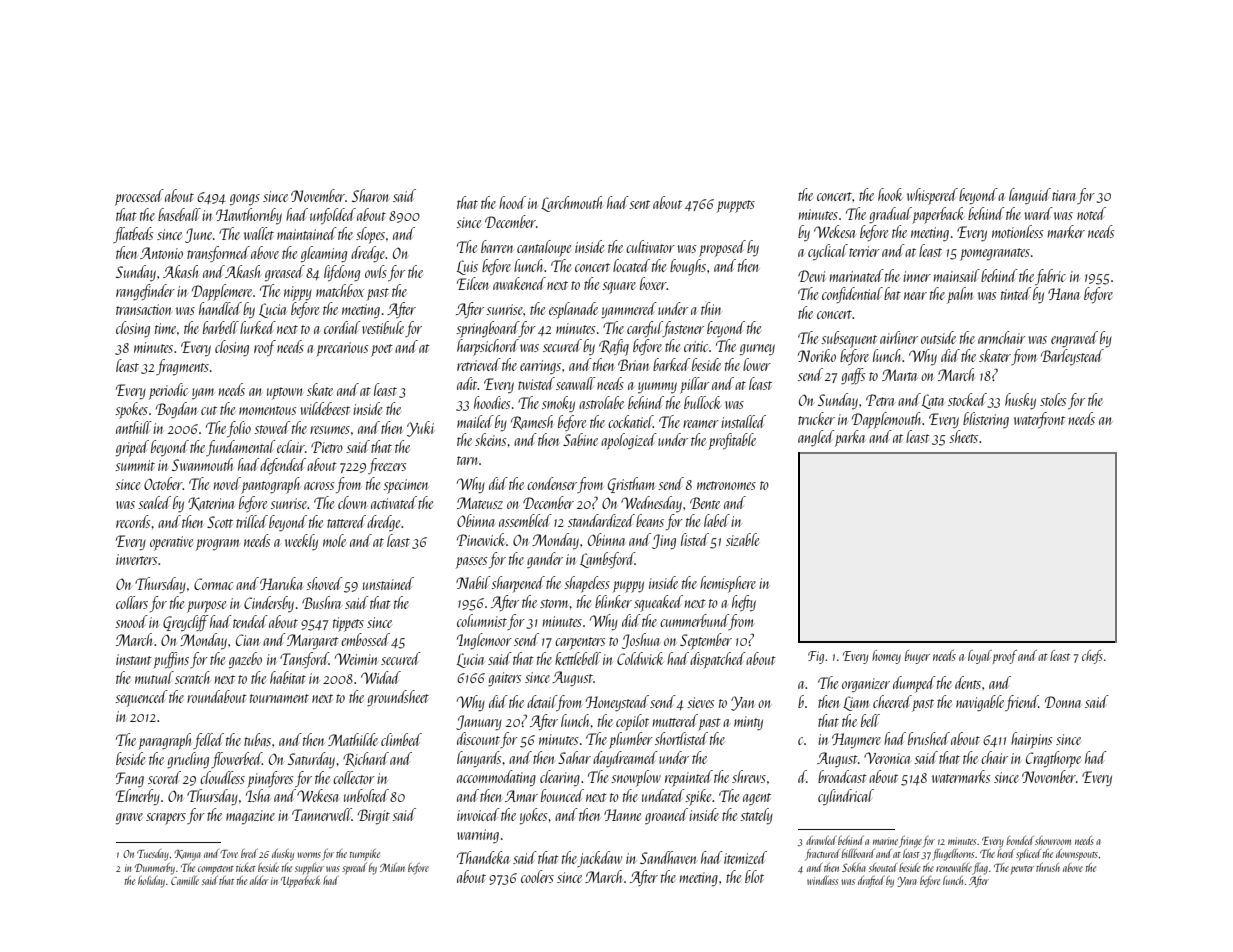  Describe the element at coordinates (382, 350) in the screenshot. I see `poet` at that location.
